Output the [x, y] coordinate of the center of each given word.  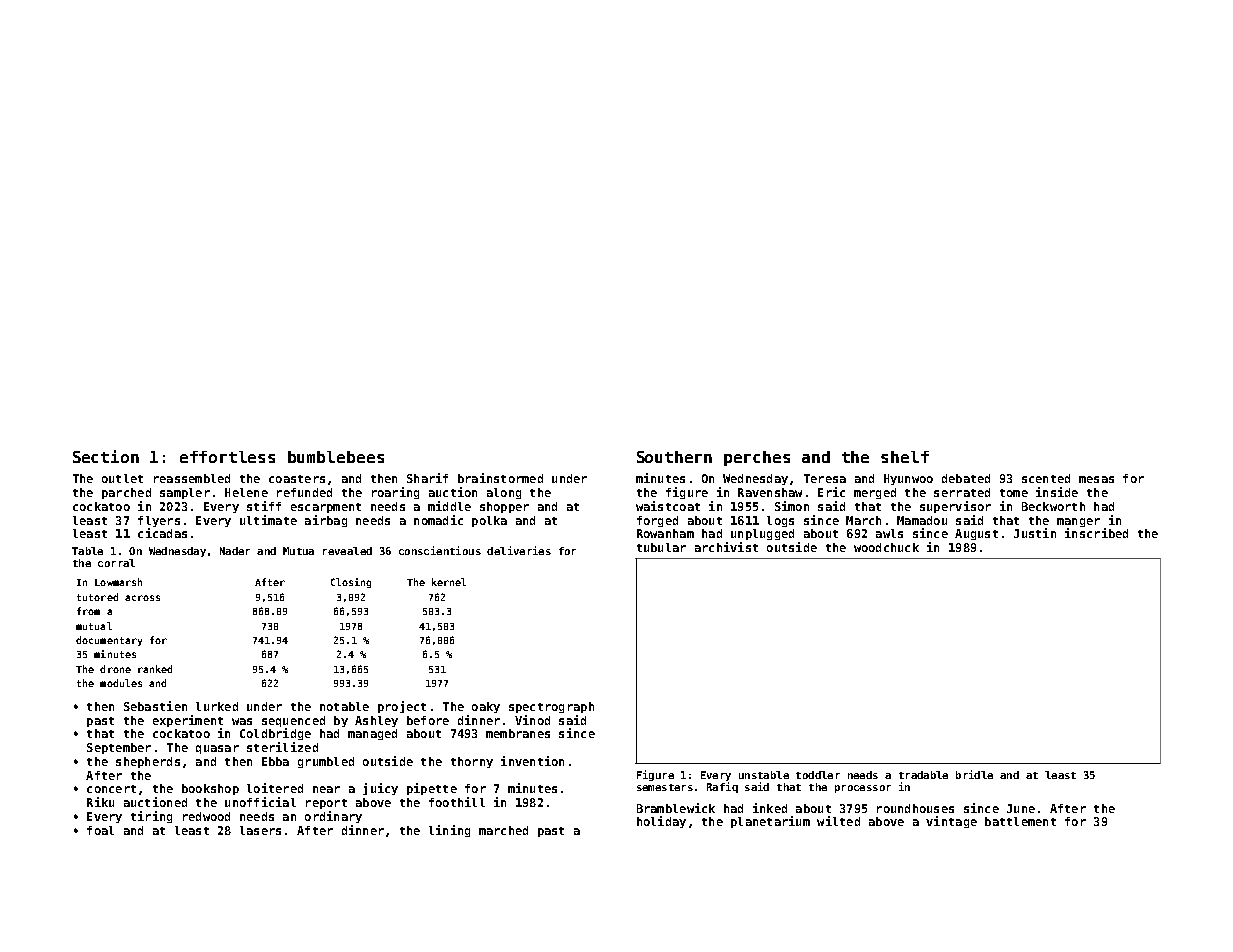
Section [106, 456]
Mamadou [922, 520]
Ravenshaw [770, 492]
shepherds [148, 762]
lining [449, 831]
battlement [1020, 821]
